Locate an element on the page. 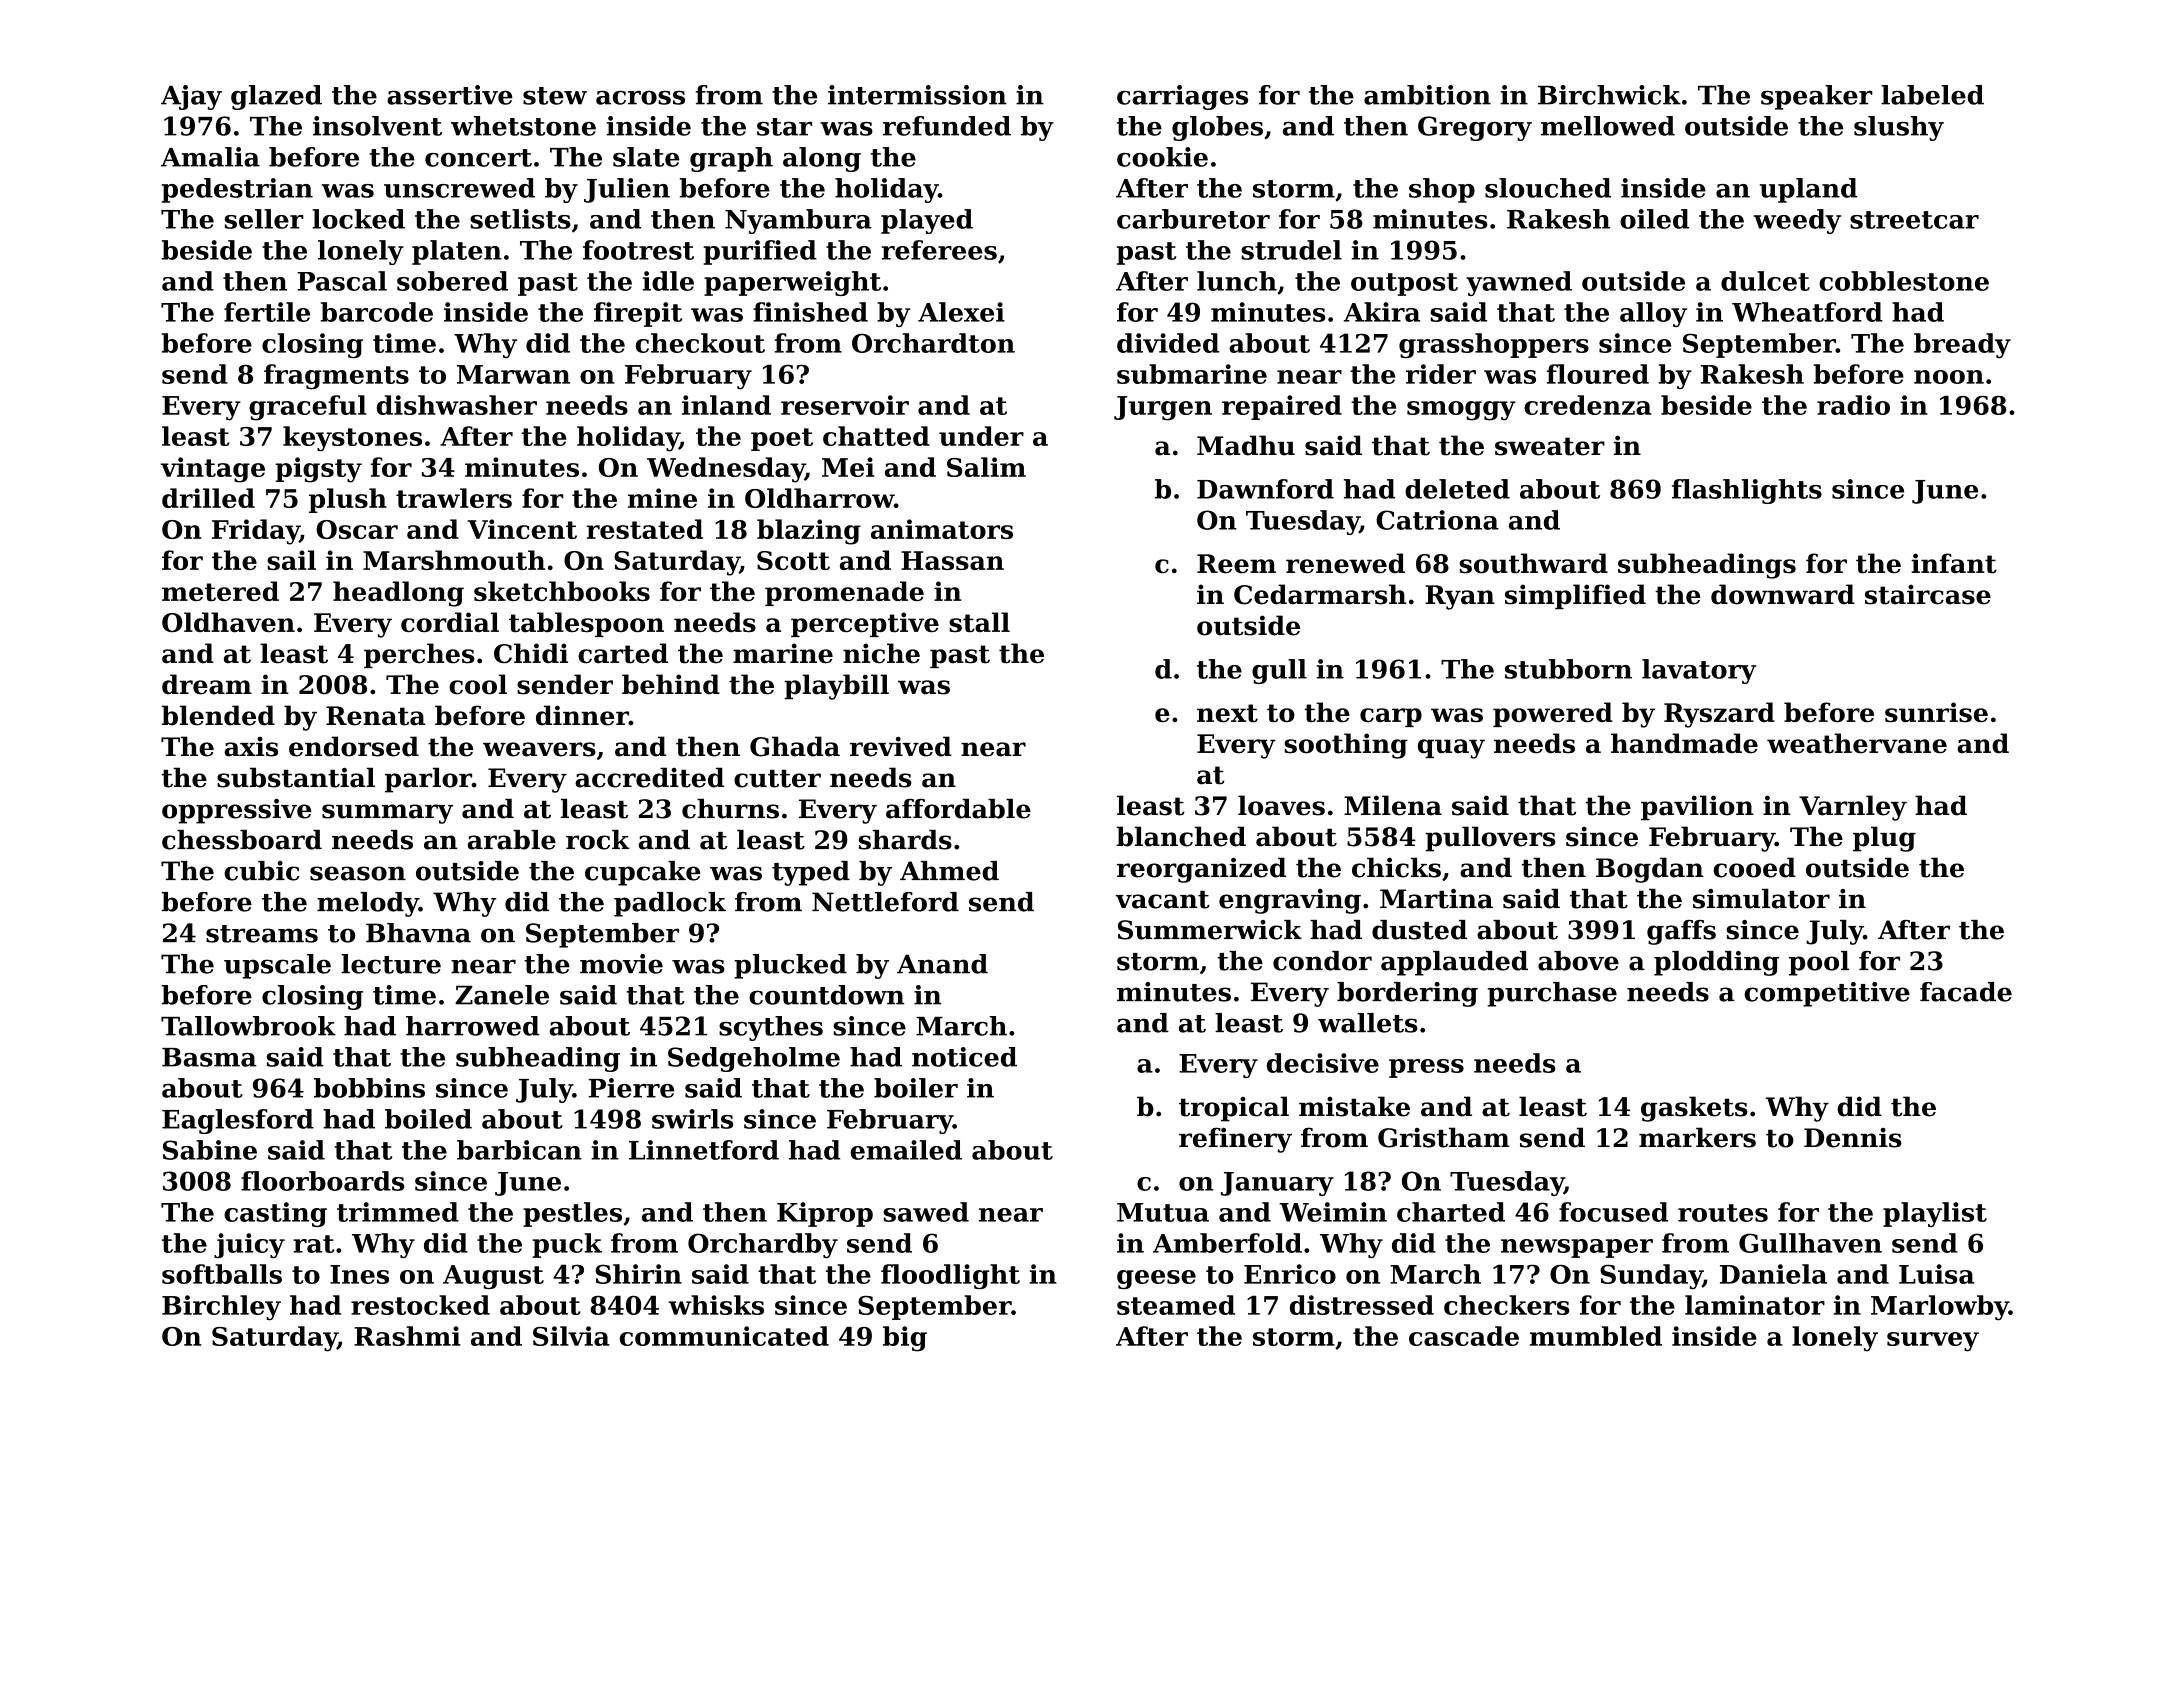  Rashmi is located at coordinates (407, 1336).
